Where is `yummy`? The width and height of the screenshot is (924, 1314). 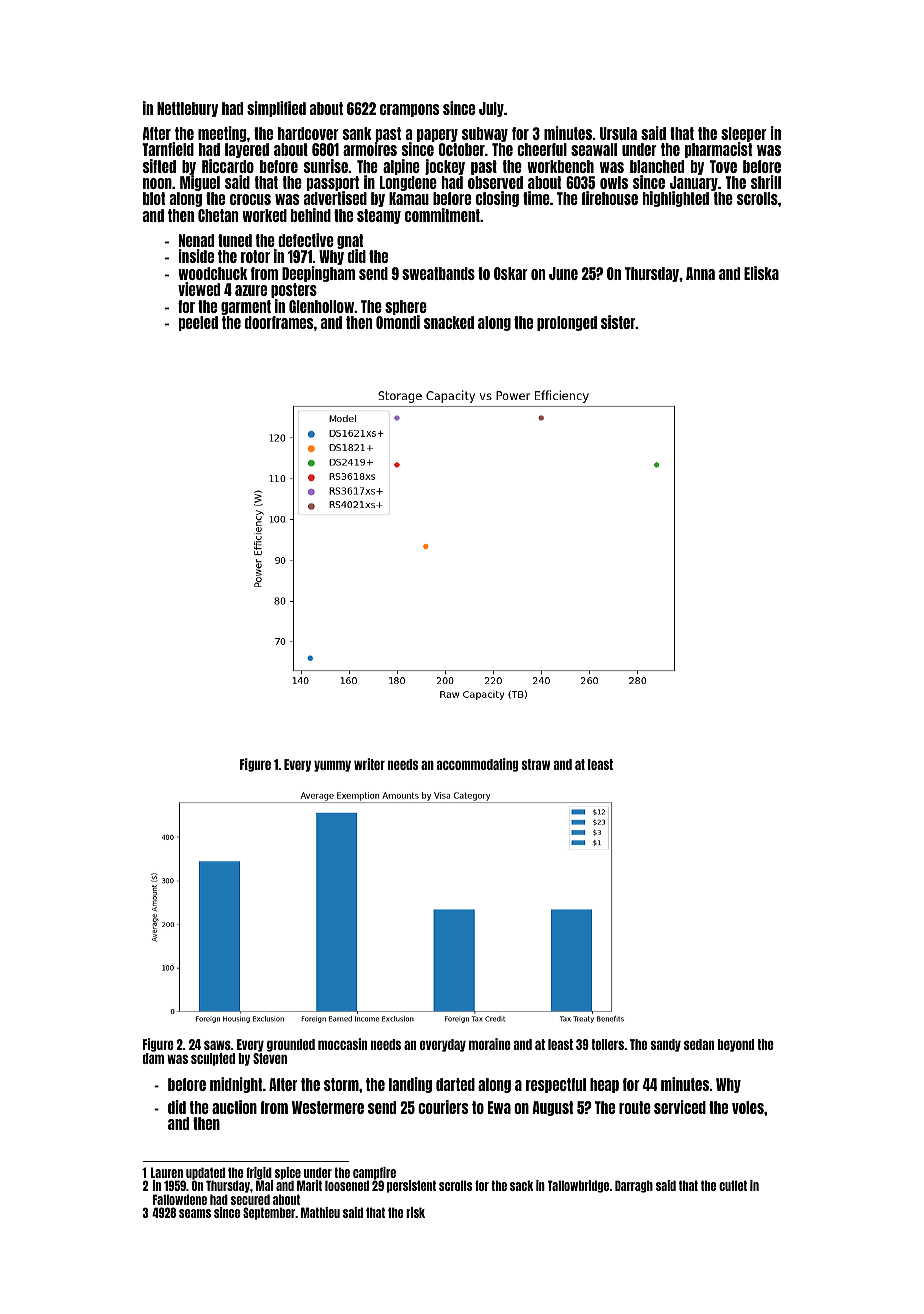
yummy is located at coordinates (332, 766).
